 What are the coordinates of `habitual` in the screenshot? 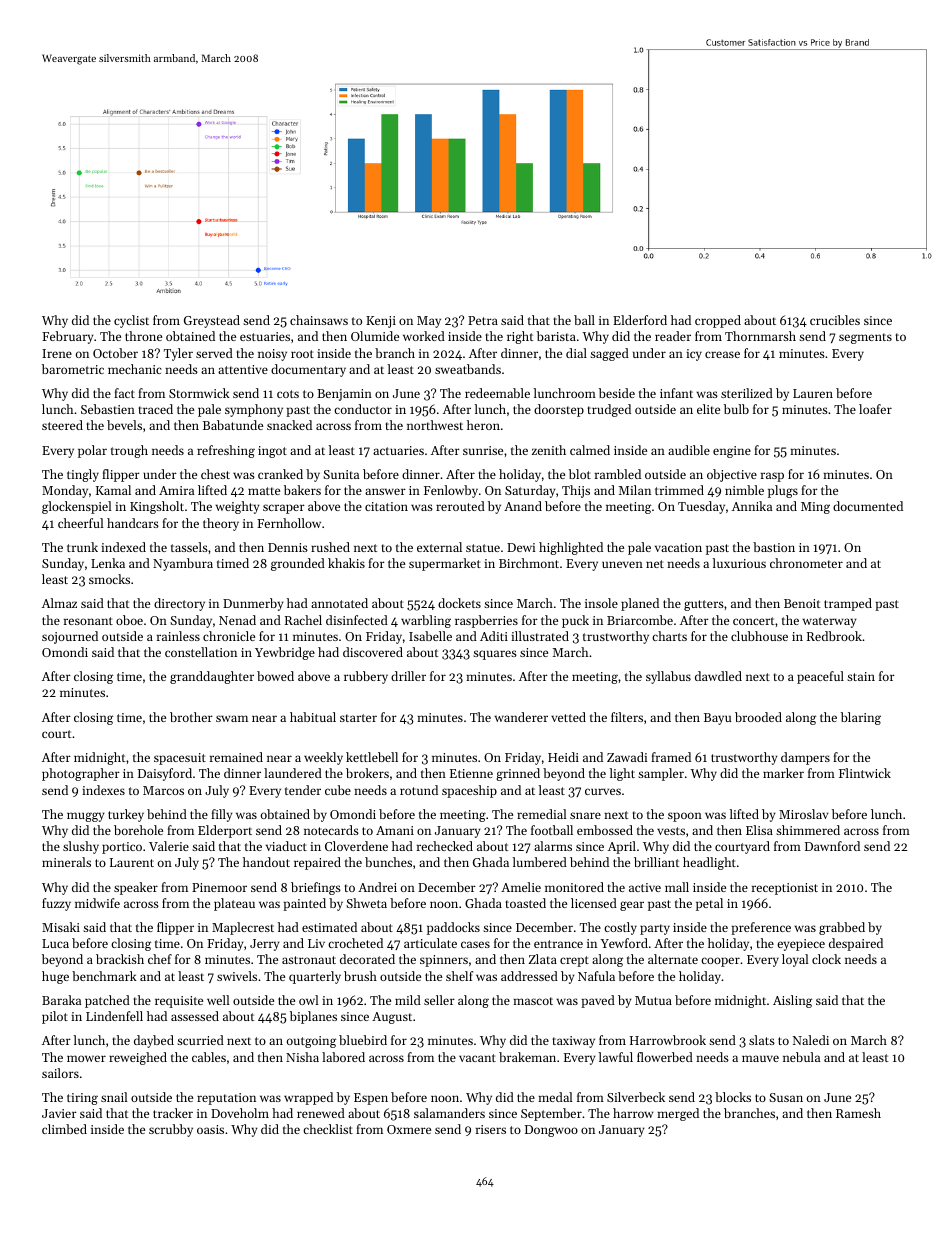 It's located at (313, 717).
